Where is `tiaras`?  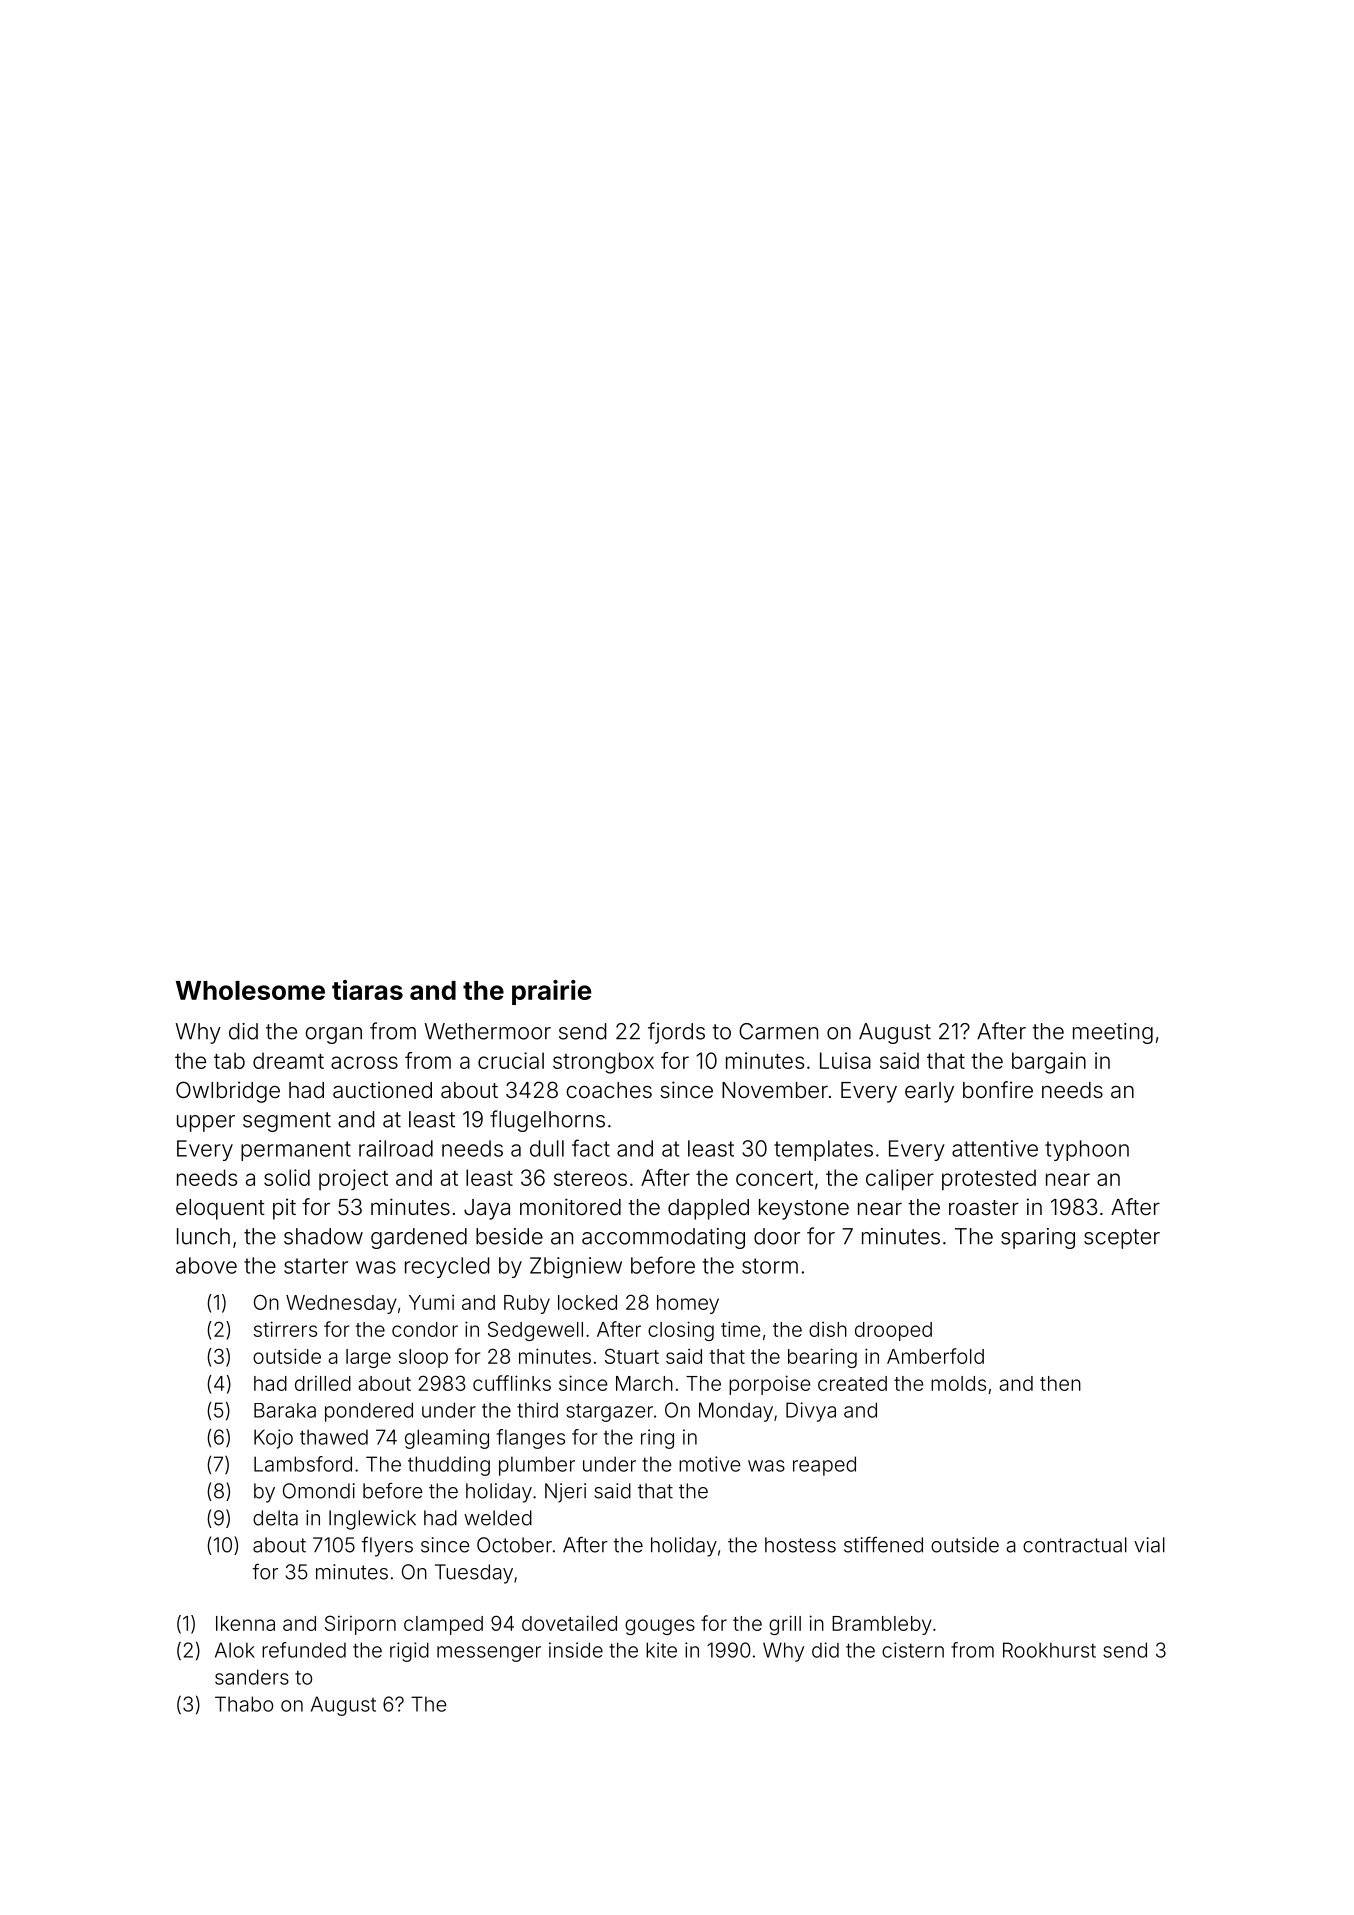
tiaras is located at coordinates (367, 990).
